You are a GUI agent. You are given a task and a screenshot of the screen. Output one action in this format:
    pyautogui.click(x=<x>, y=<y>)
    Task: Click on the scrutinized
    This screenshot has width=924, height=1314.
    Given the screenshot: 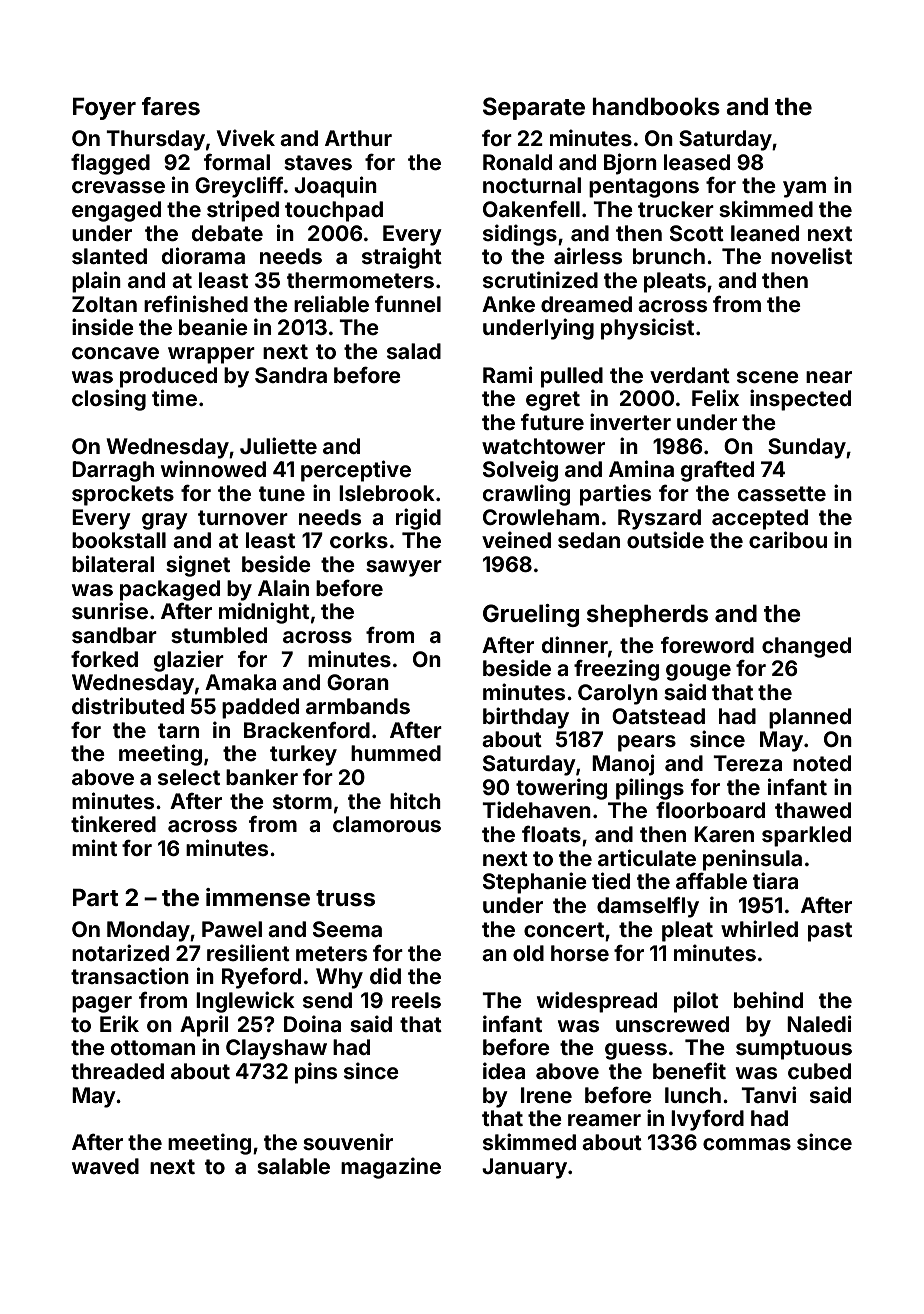 What is the action you would take?
    pyautogui.click(x=540, y=279)
